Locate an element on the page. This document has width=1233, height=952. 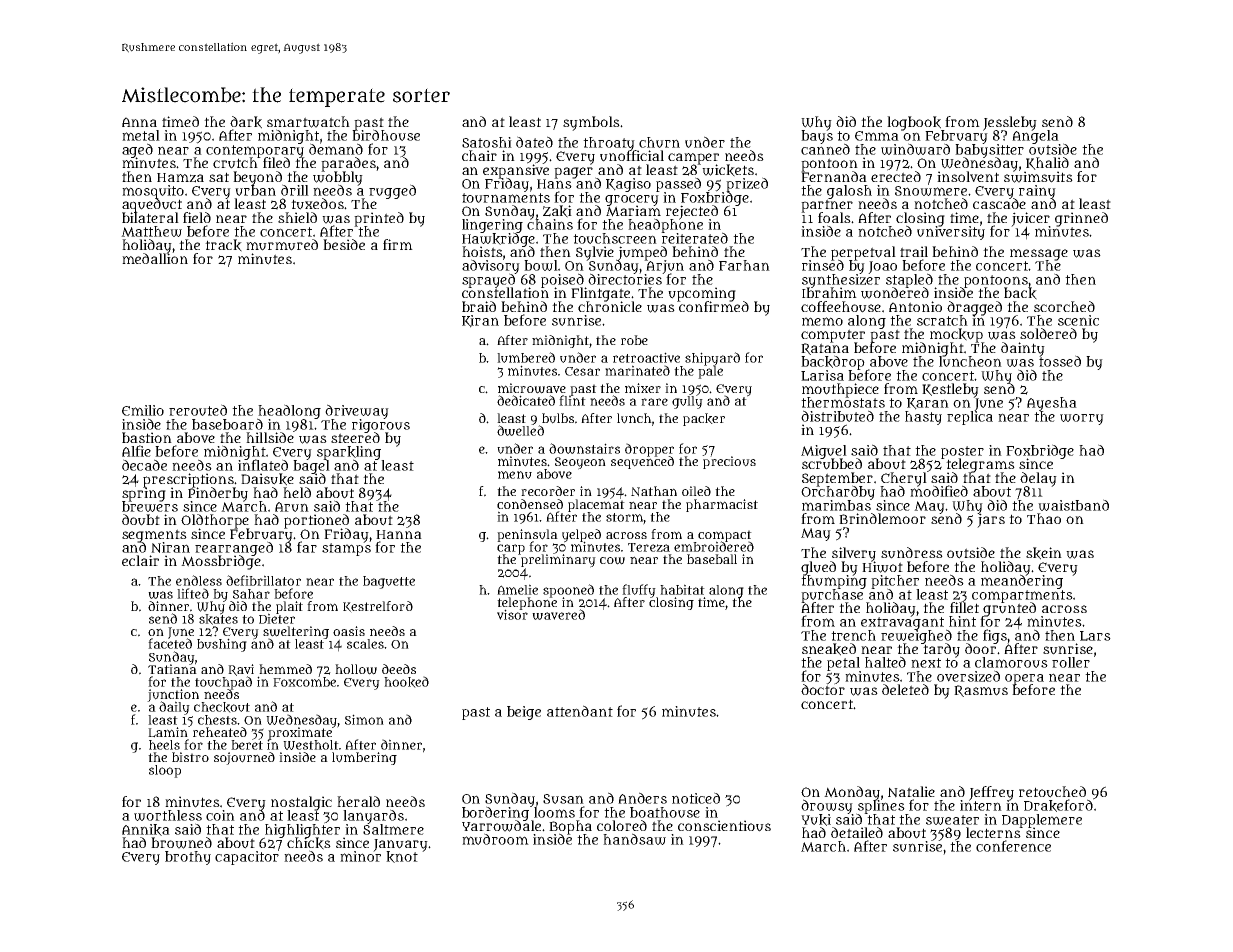
medallion is located at coordinates (155, 258).
